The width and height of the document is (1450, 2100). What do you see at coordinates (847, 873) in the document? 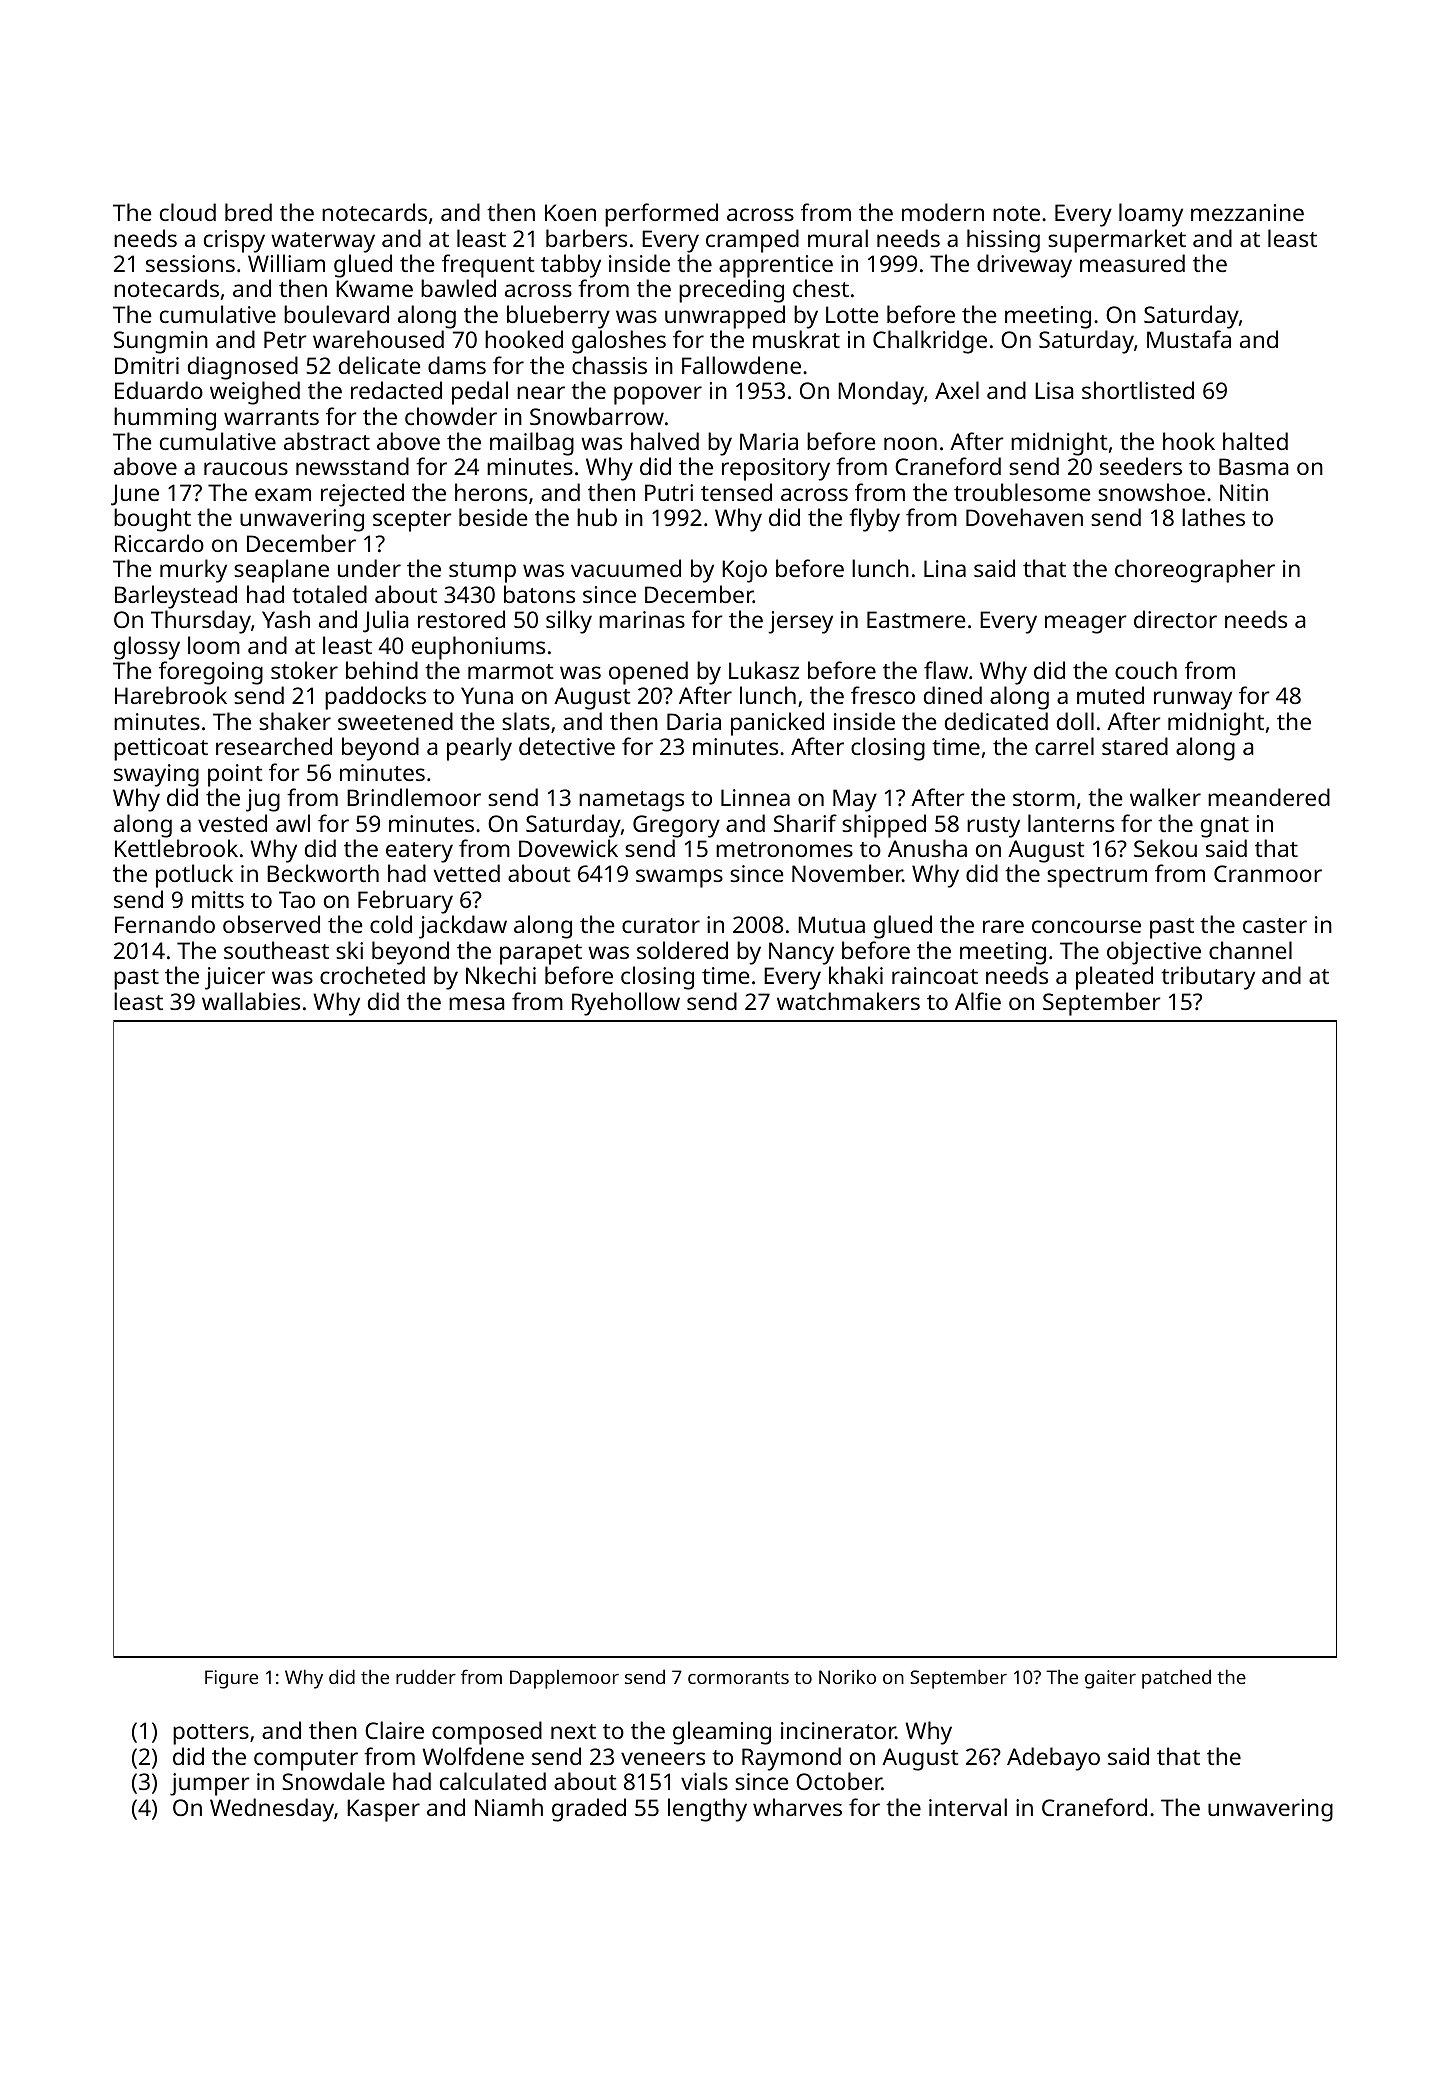
I see `November` at bounding box center [847, 873].
